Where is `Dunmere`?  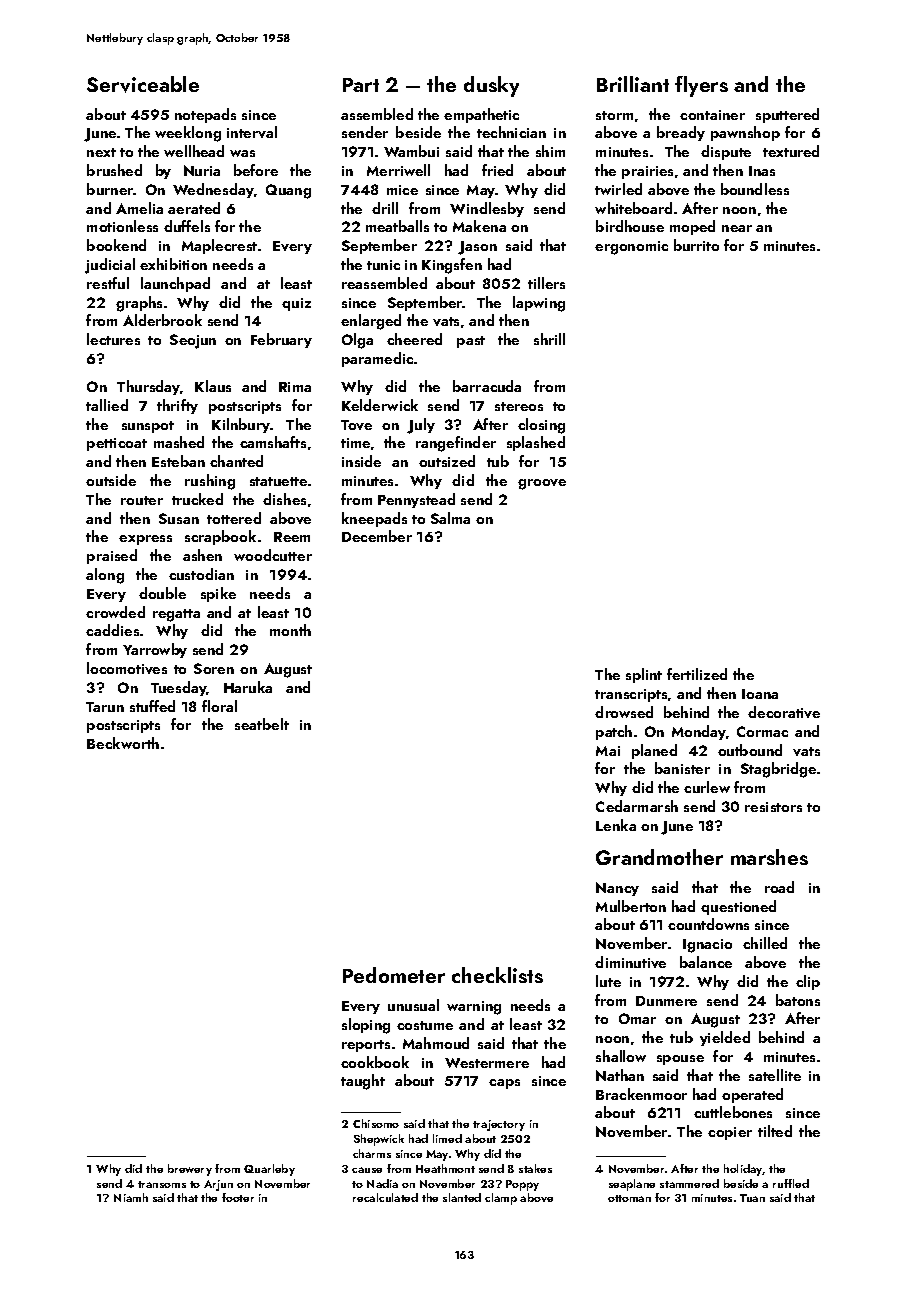
Dunmere is located at coordinates (666, 1001).
